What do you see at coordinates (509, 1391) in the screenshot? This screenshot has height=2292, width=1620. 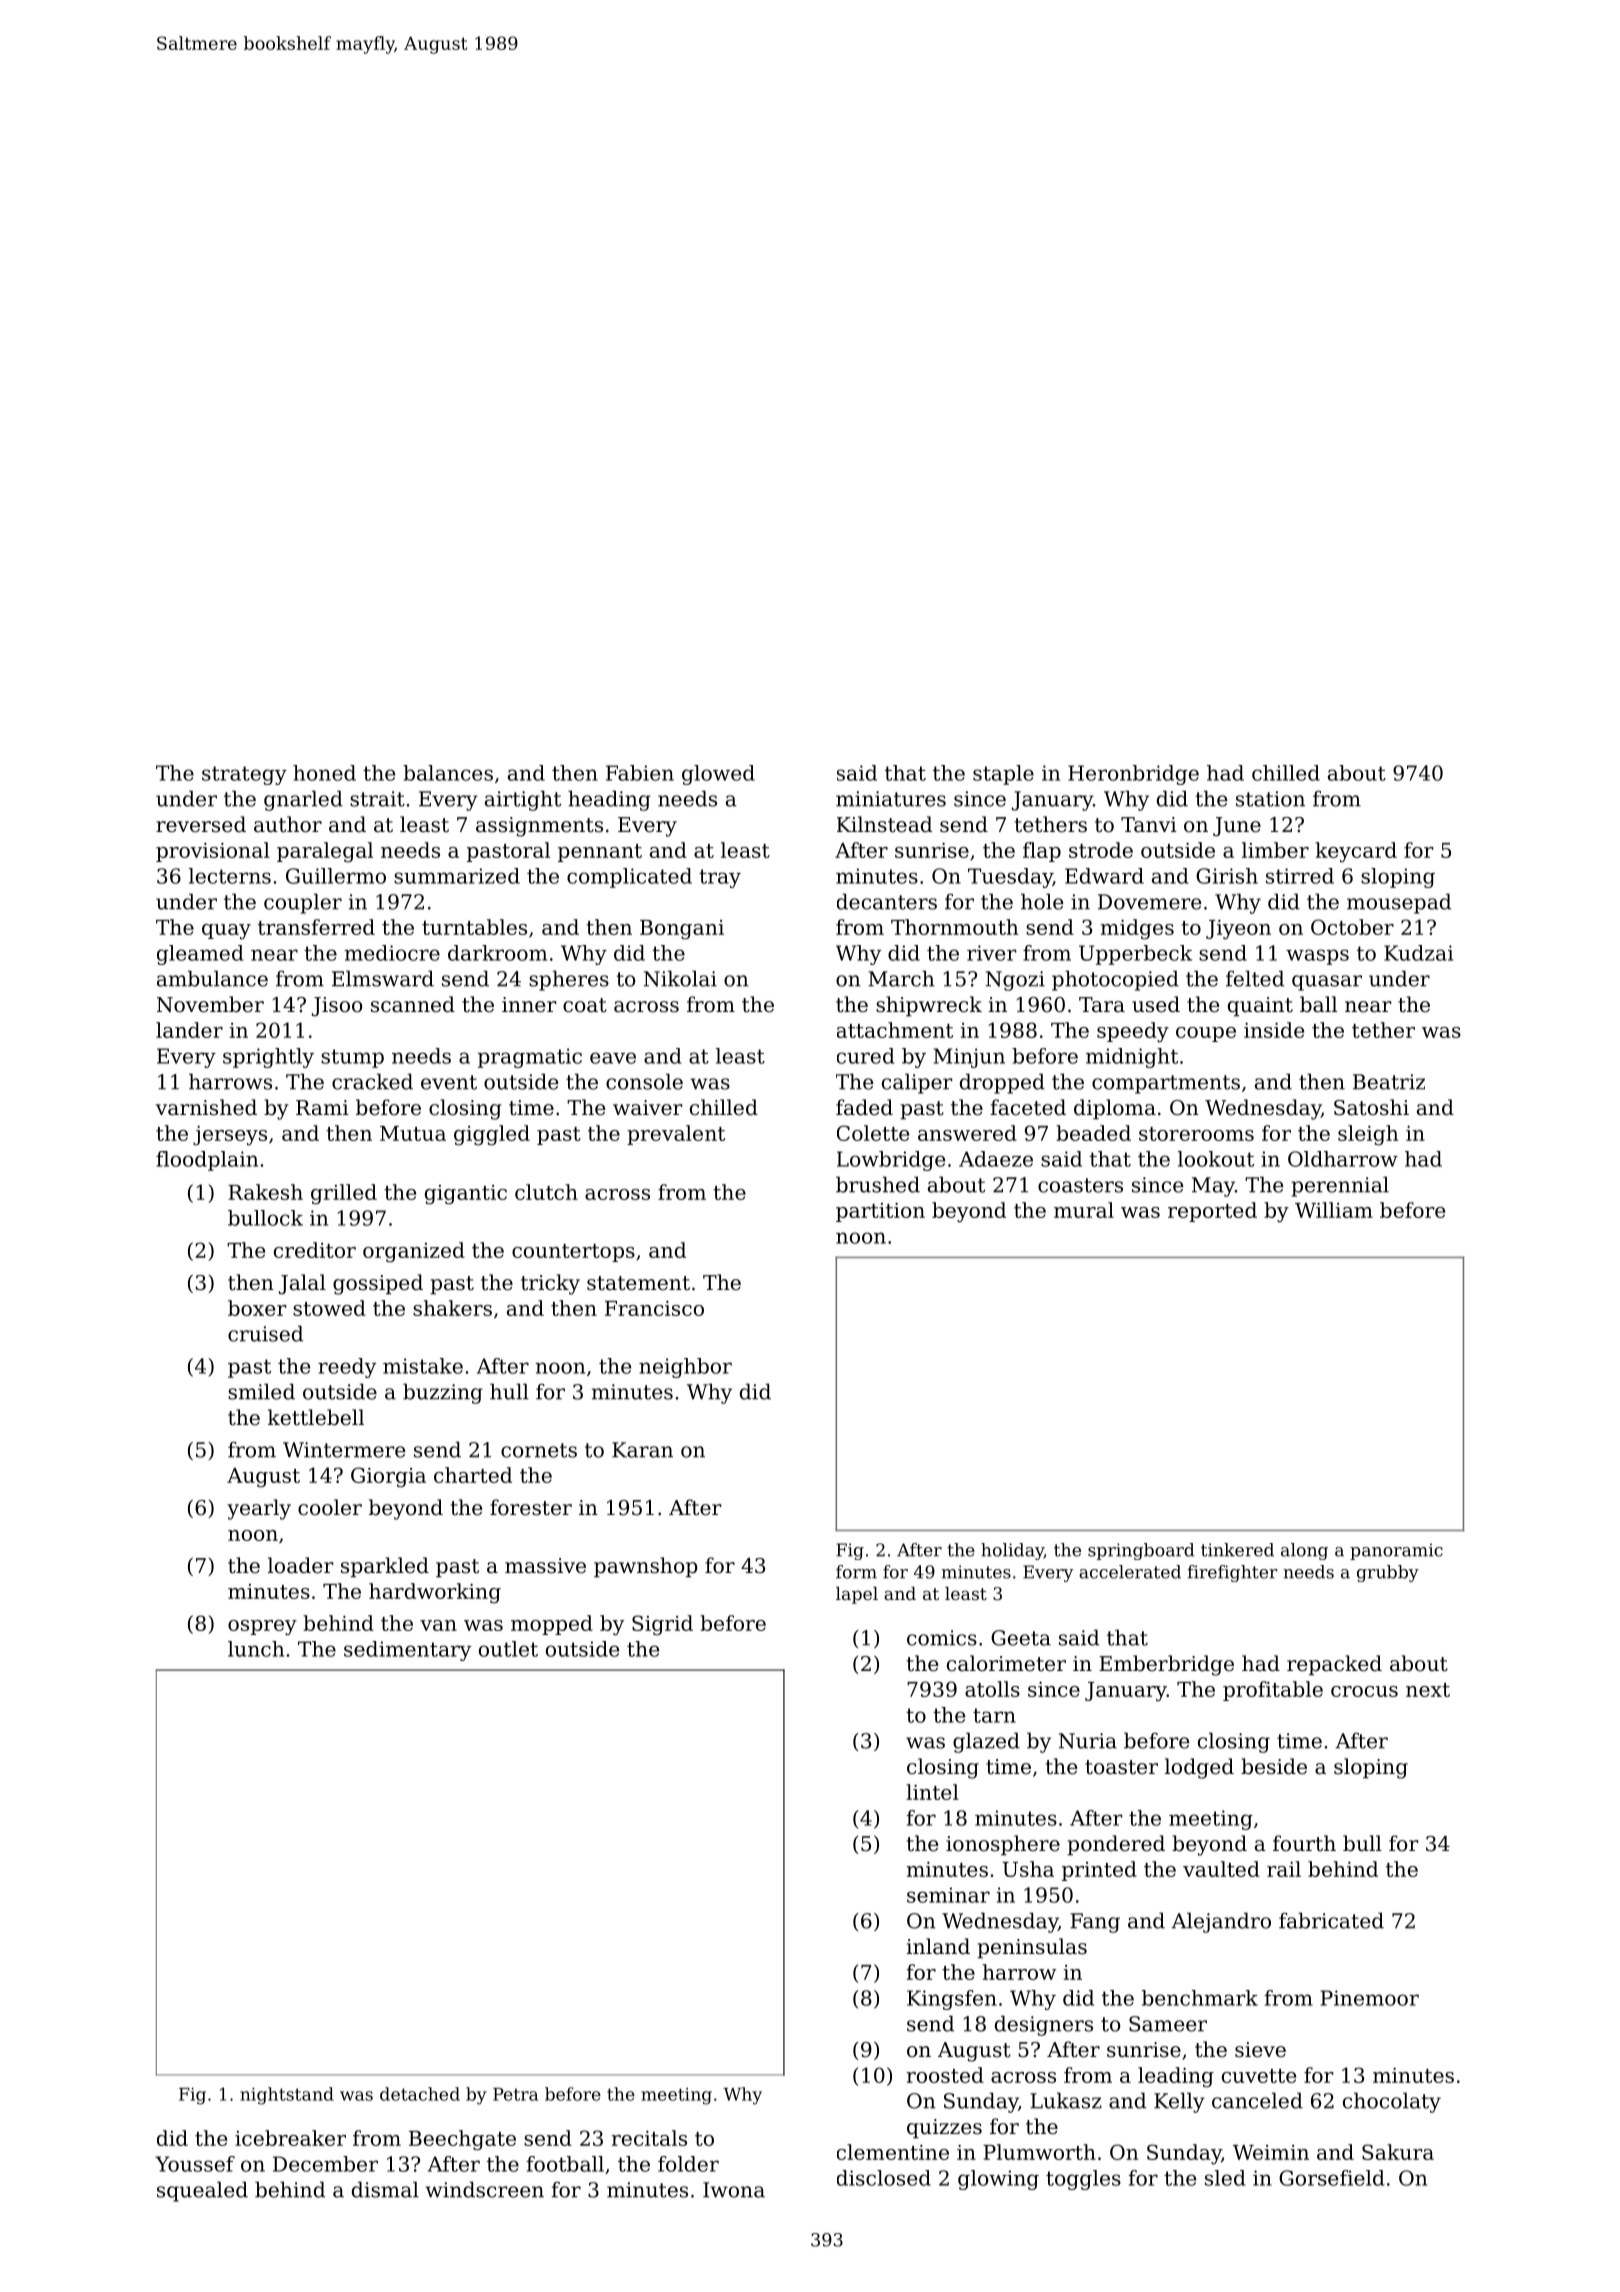 I see `hull` at bounding box center [509, 1391].
